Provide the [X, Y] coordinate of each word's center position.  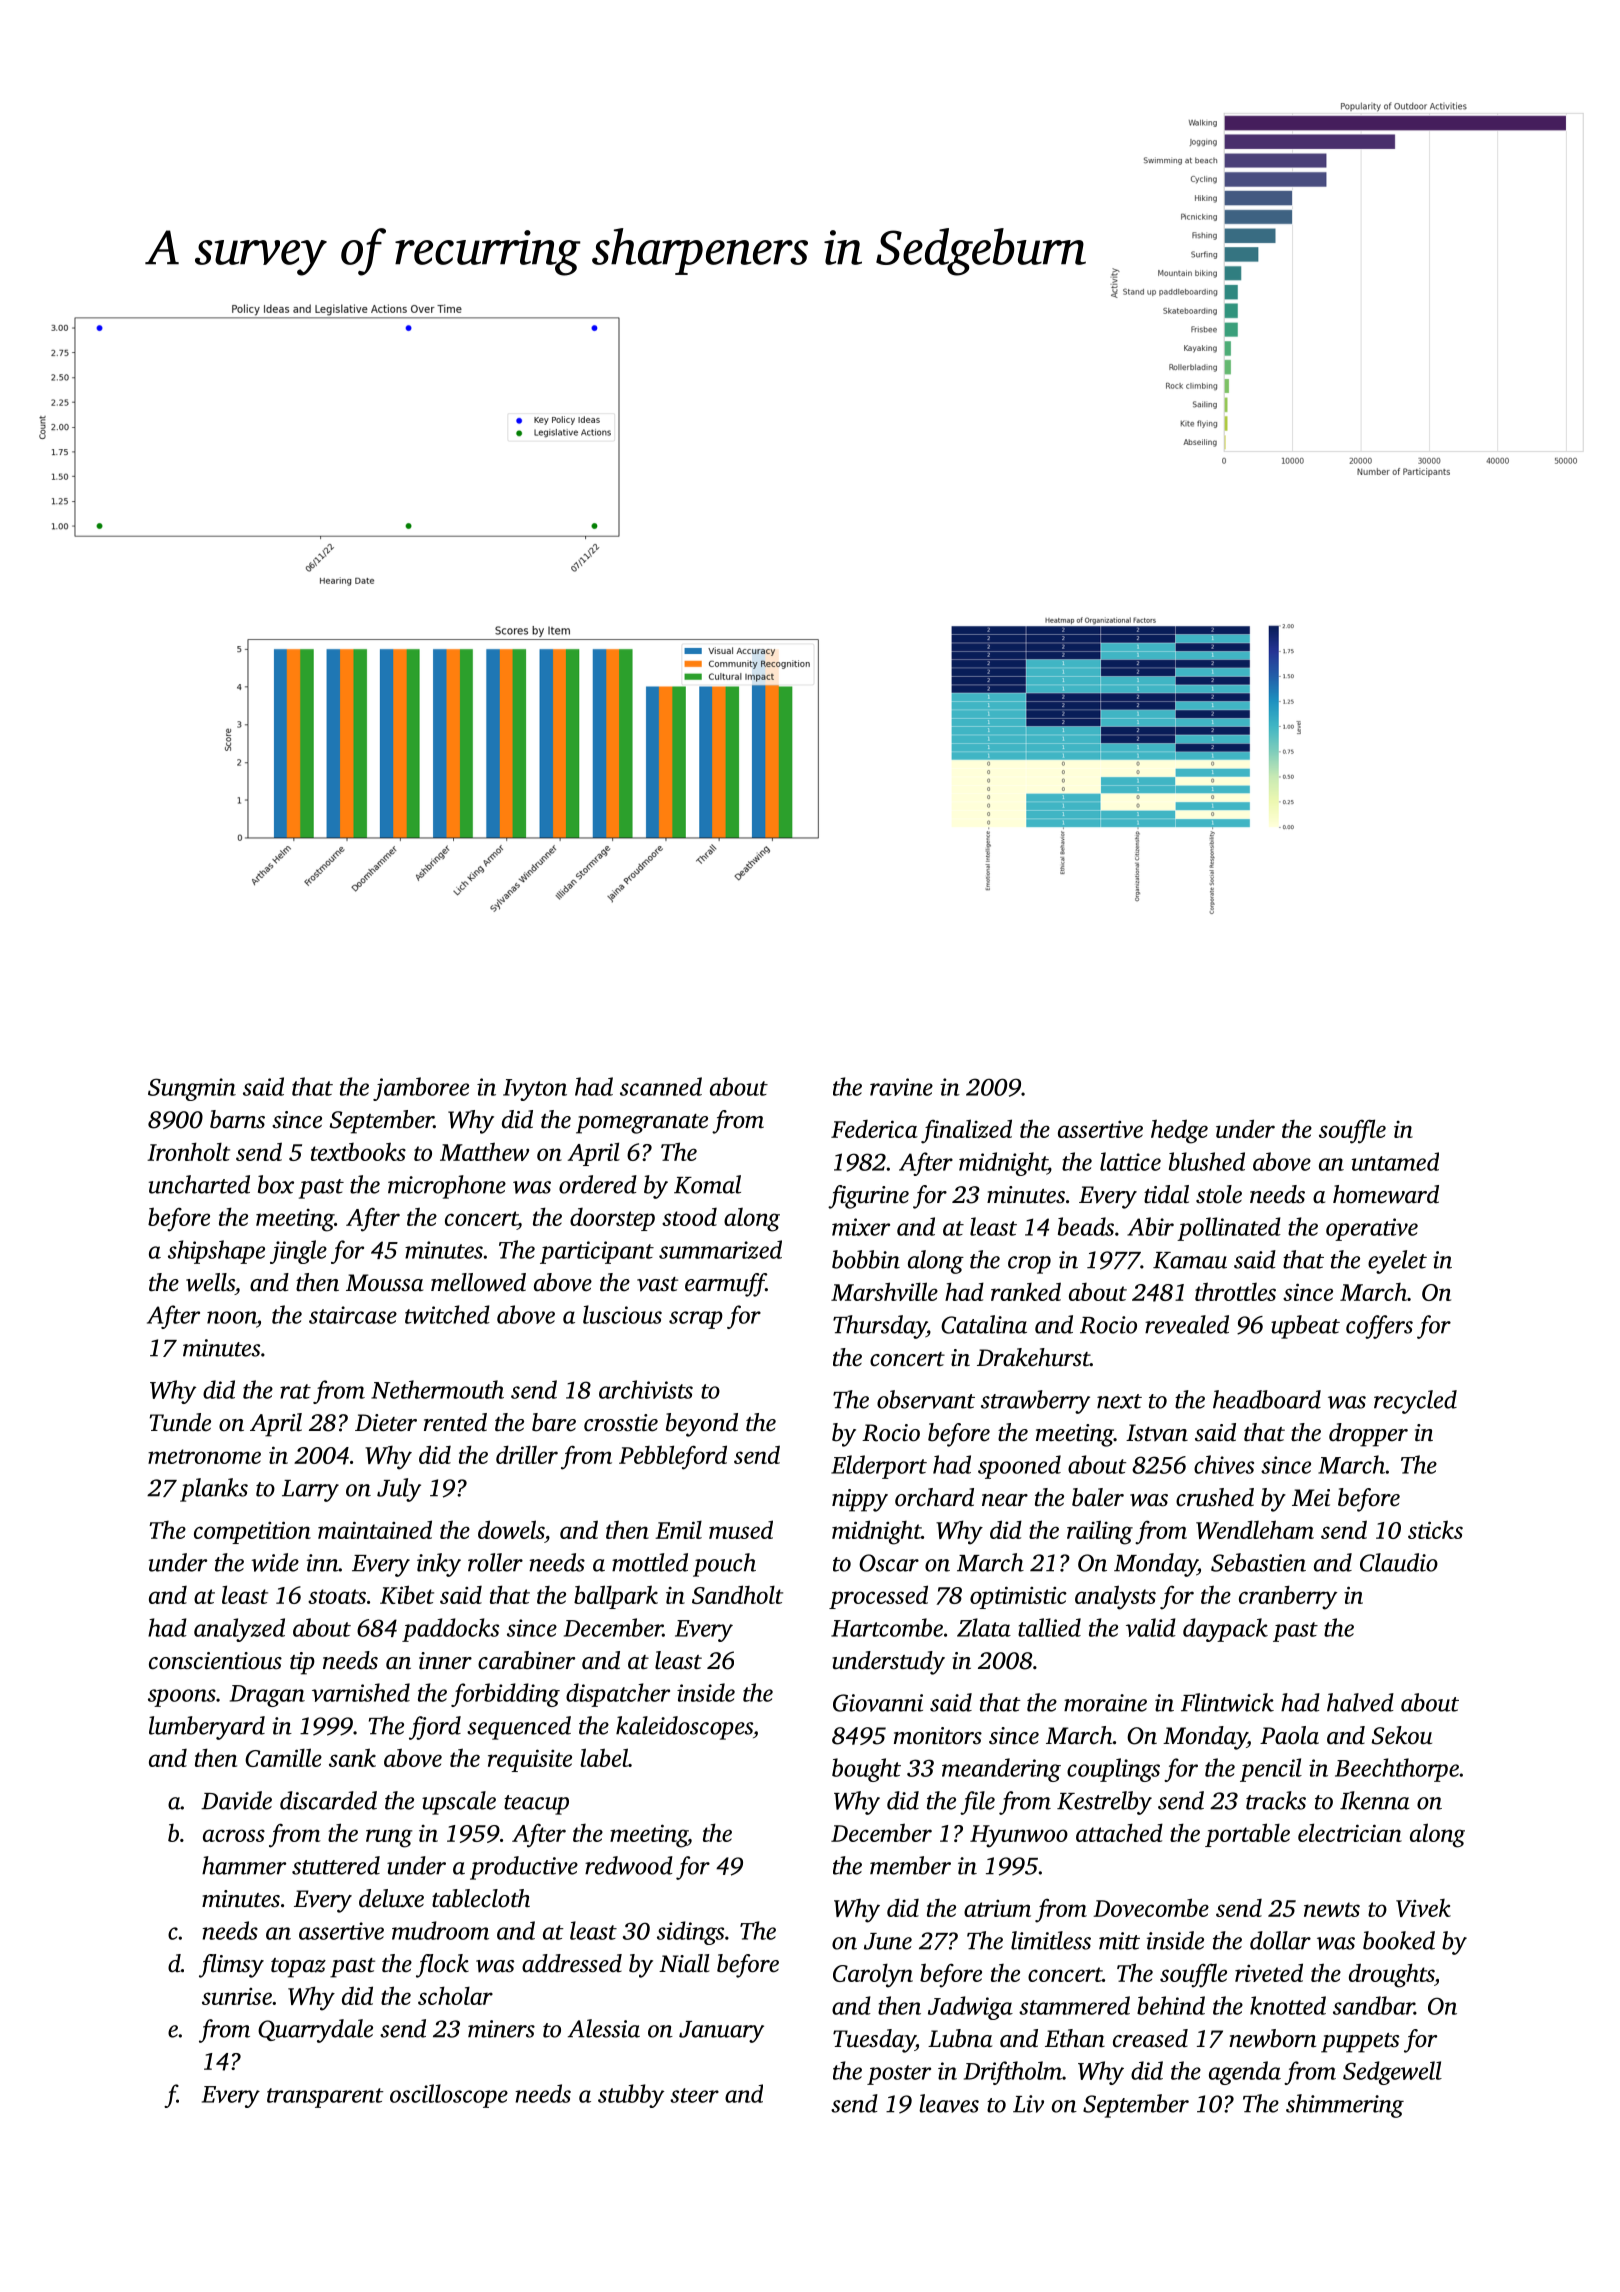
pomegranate [642, 1124]
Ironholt [188, 1151]
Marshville [884, 1291]
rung [389, 1838]
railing [1100, 1532]
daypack [1225, 1630]
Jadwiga [970, 2008]
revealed [1187, 1324]
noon [232, 1317]
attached [1119, 1832]
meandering [1001, 1770]
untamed [1395, 1161]
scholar [455, 1995]
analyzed [239, 1630]
